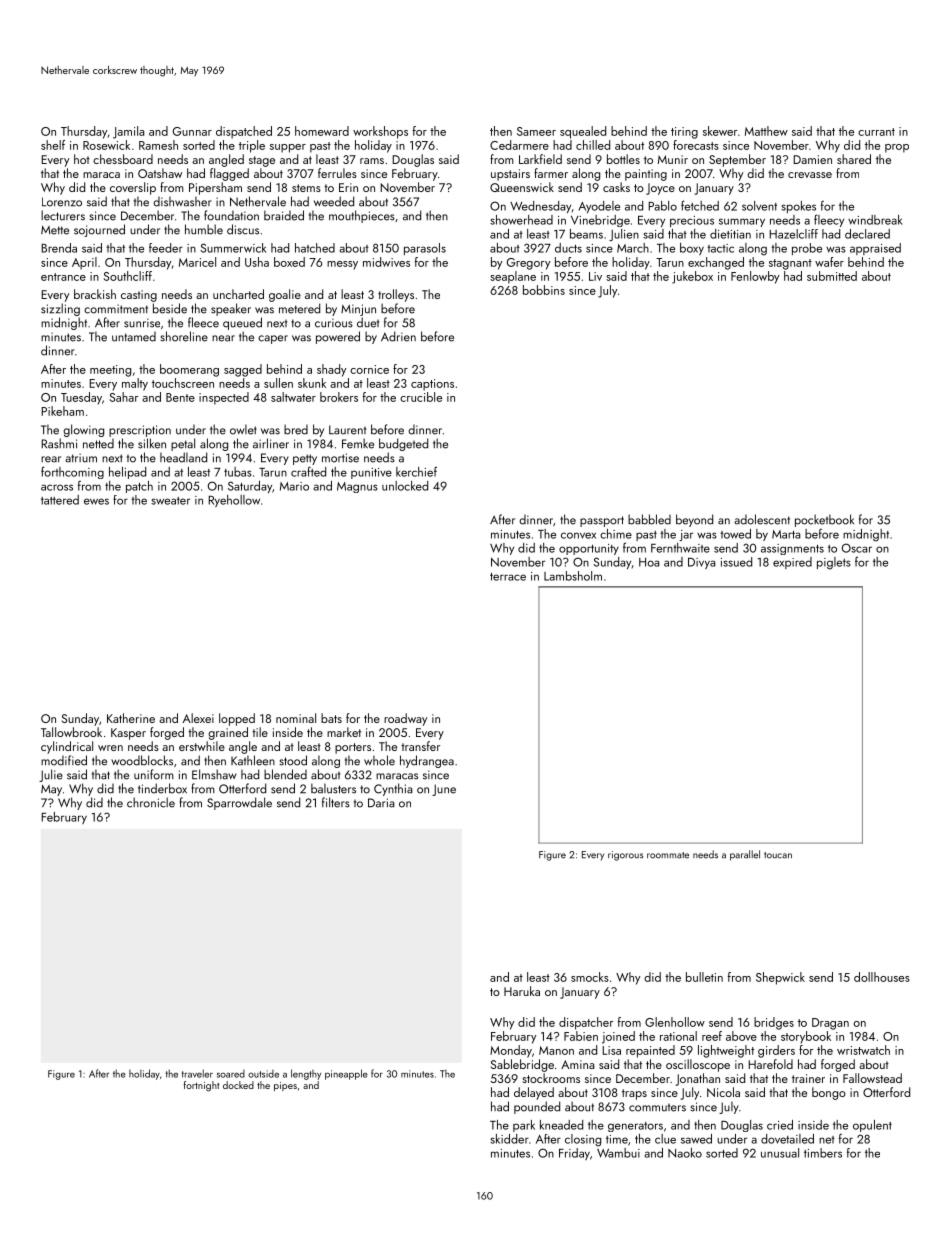  Describe the element at coordinates (536, 131) in the document. I see `Sameer` at that location.
